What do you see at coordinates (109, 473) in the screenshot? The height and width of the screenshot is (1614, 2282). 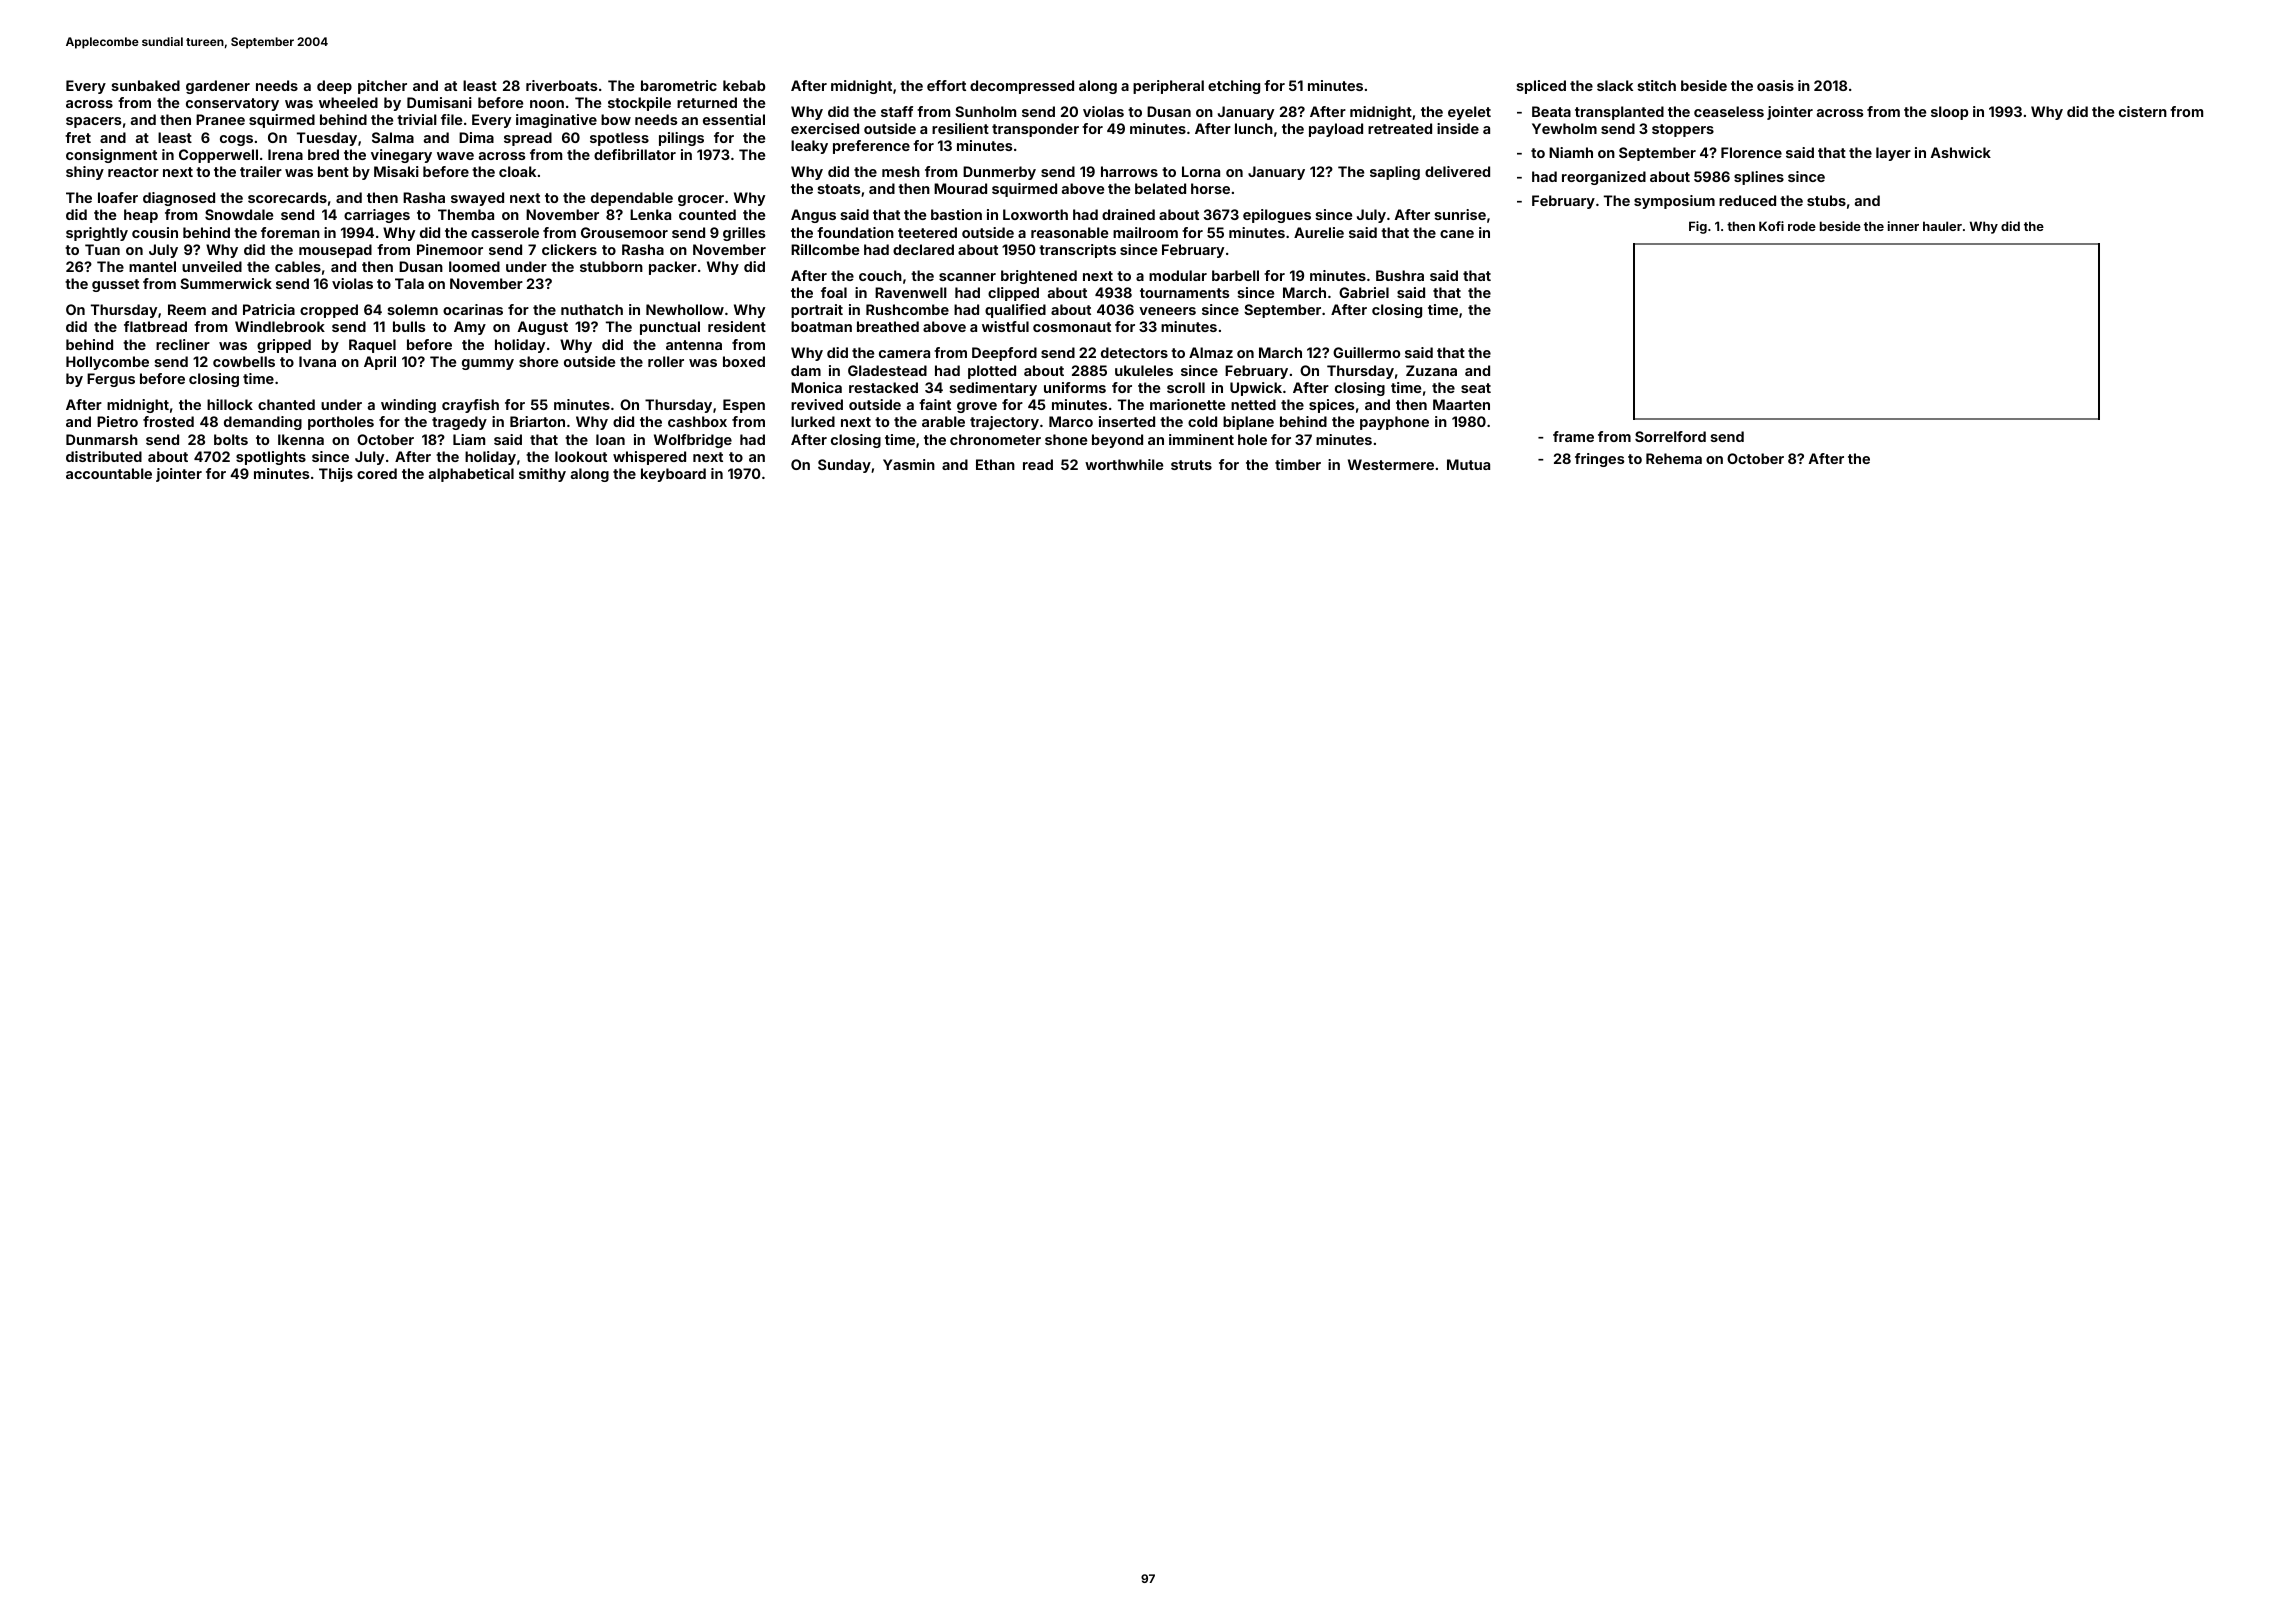 I see `accountable` at bounding box center [109, 473].
